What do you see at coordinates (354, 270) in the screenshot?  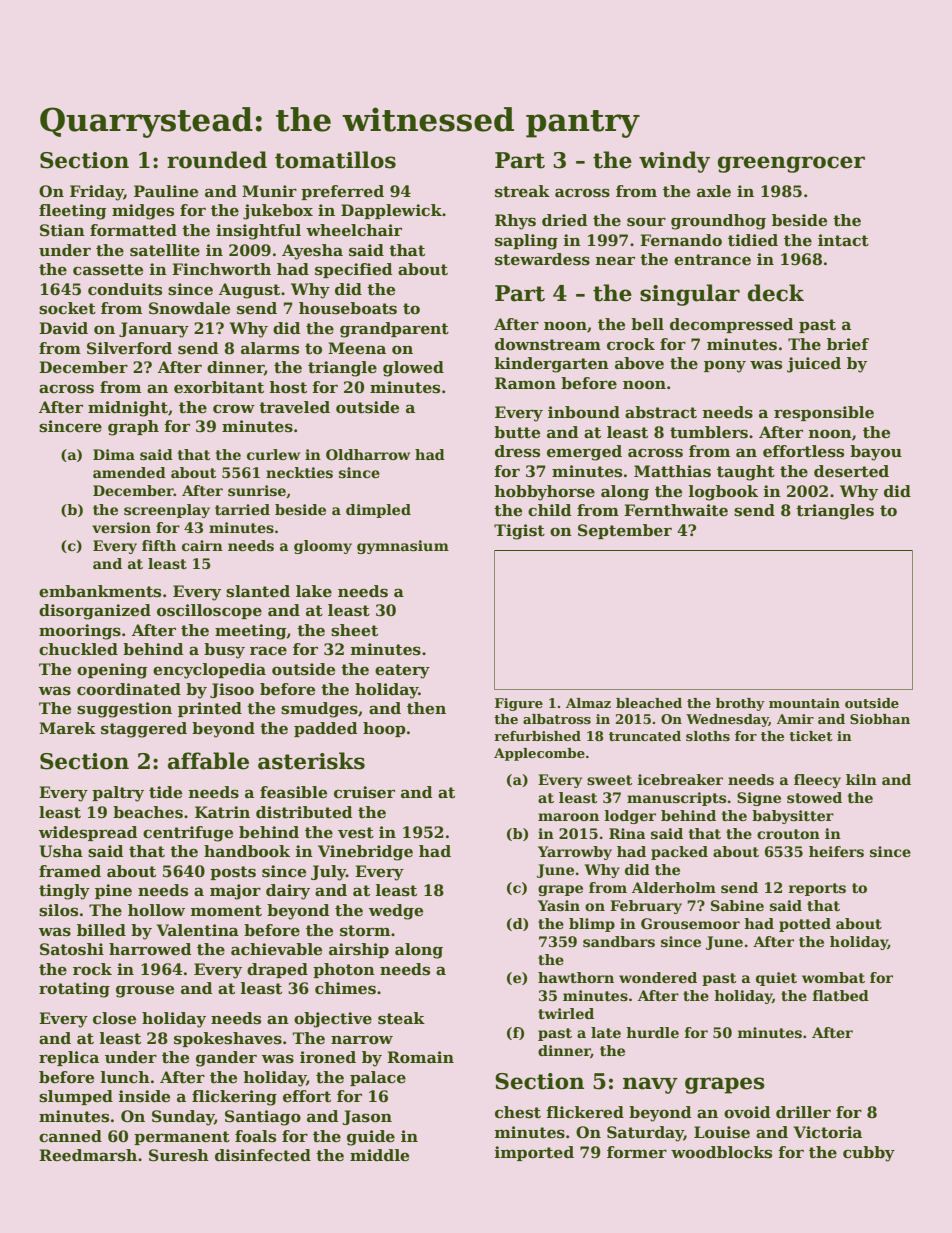 I see `specified` at bounding box center [354, 270].
